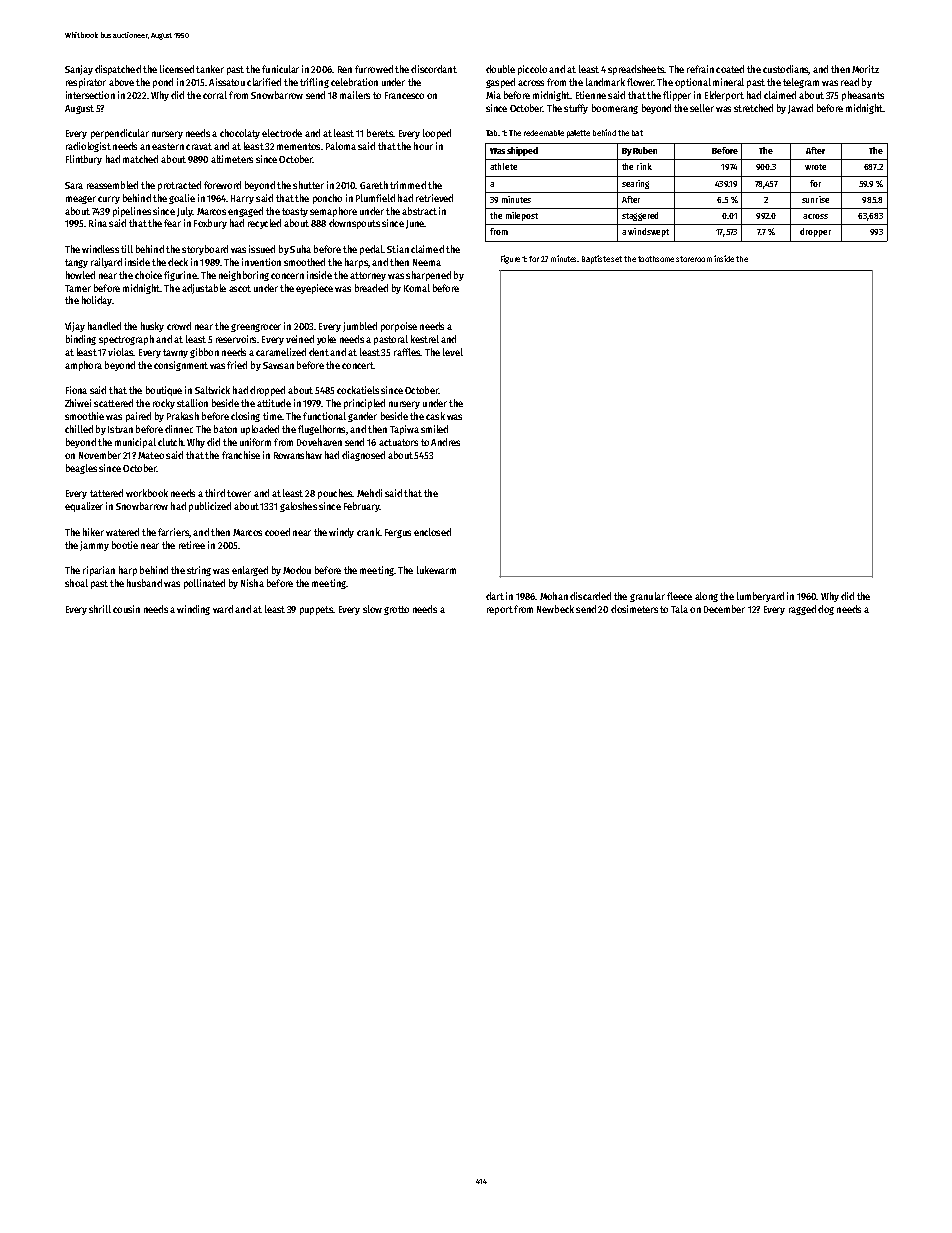  What do you see at coordinates (435, 416) in the document?
I see `cask` at bounding box center [435, 416].
